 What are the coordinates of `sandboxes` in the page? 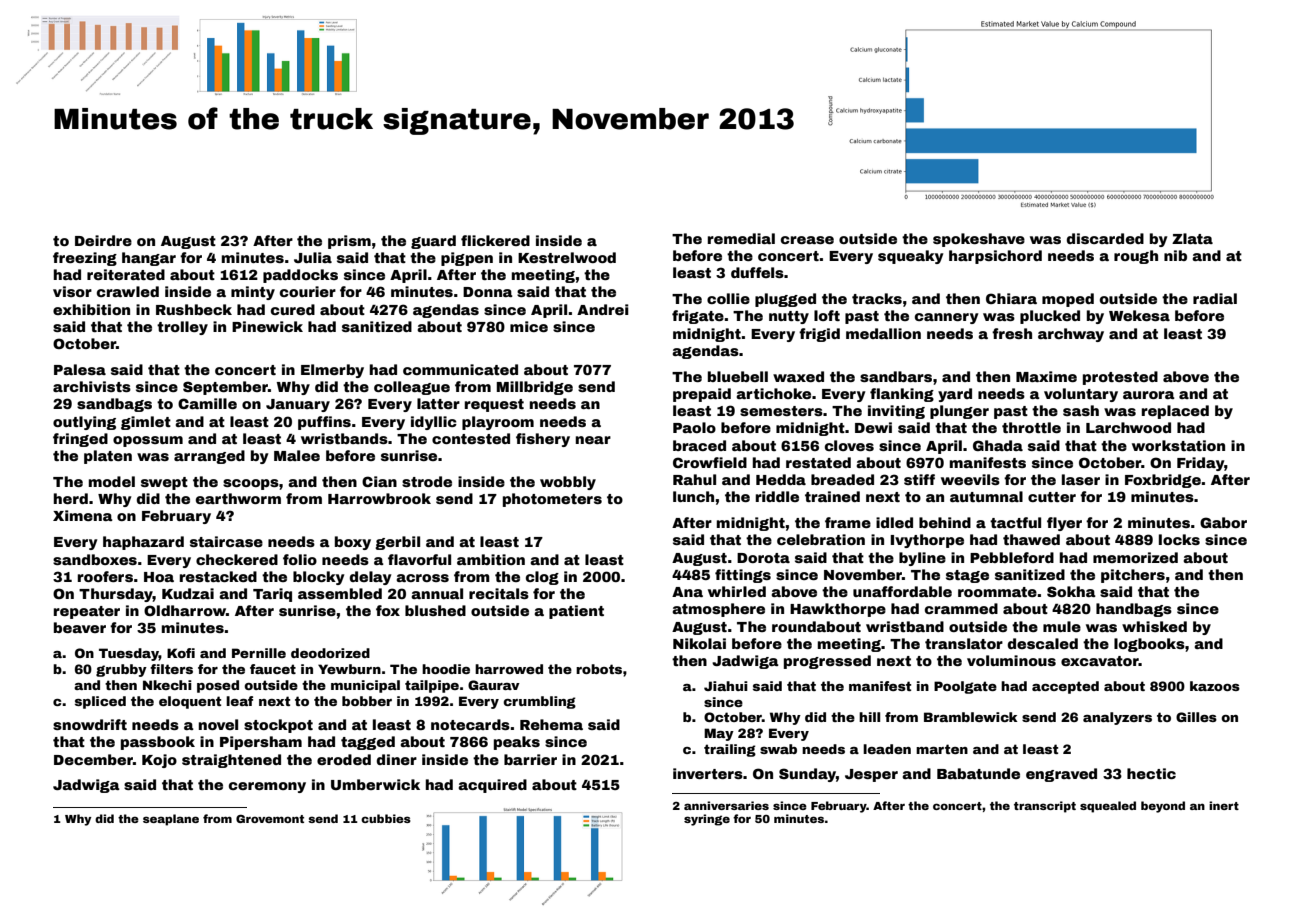 It's located at (95, 559).
